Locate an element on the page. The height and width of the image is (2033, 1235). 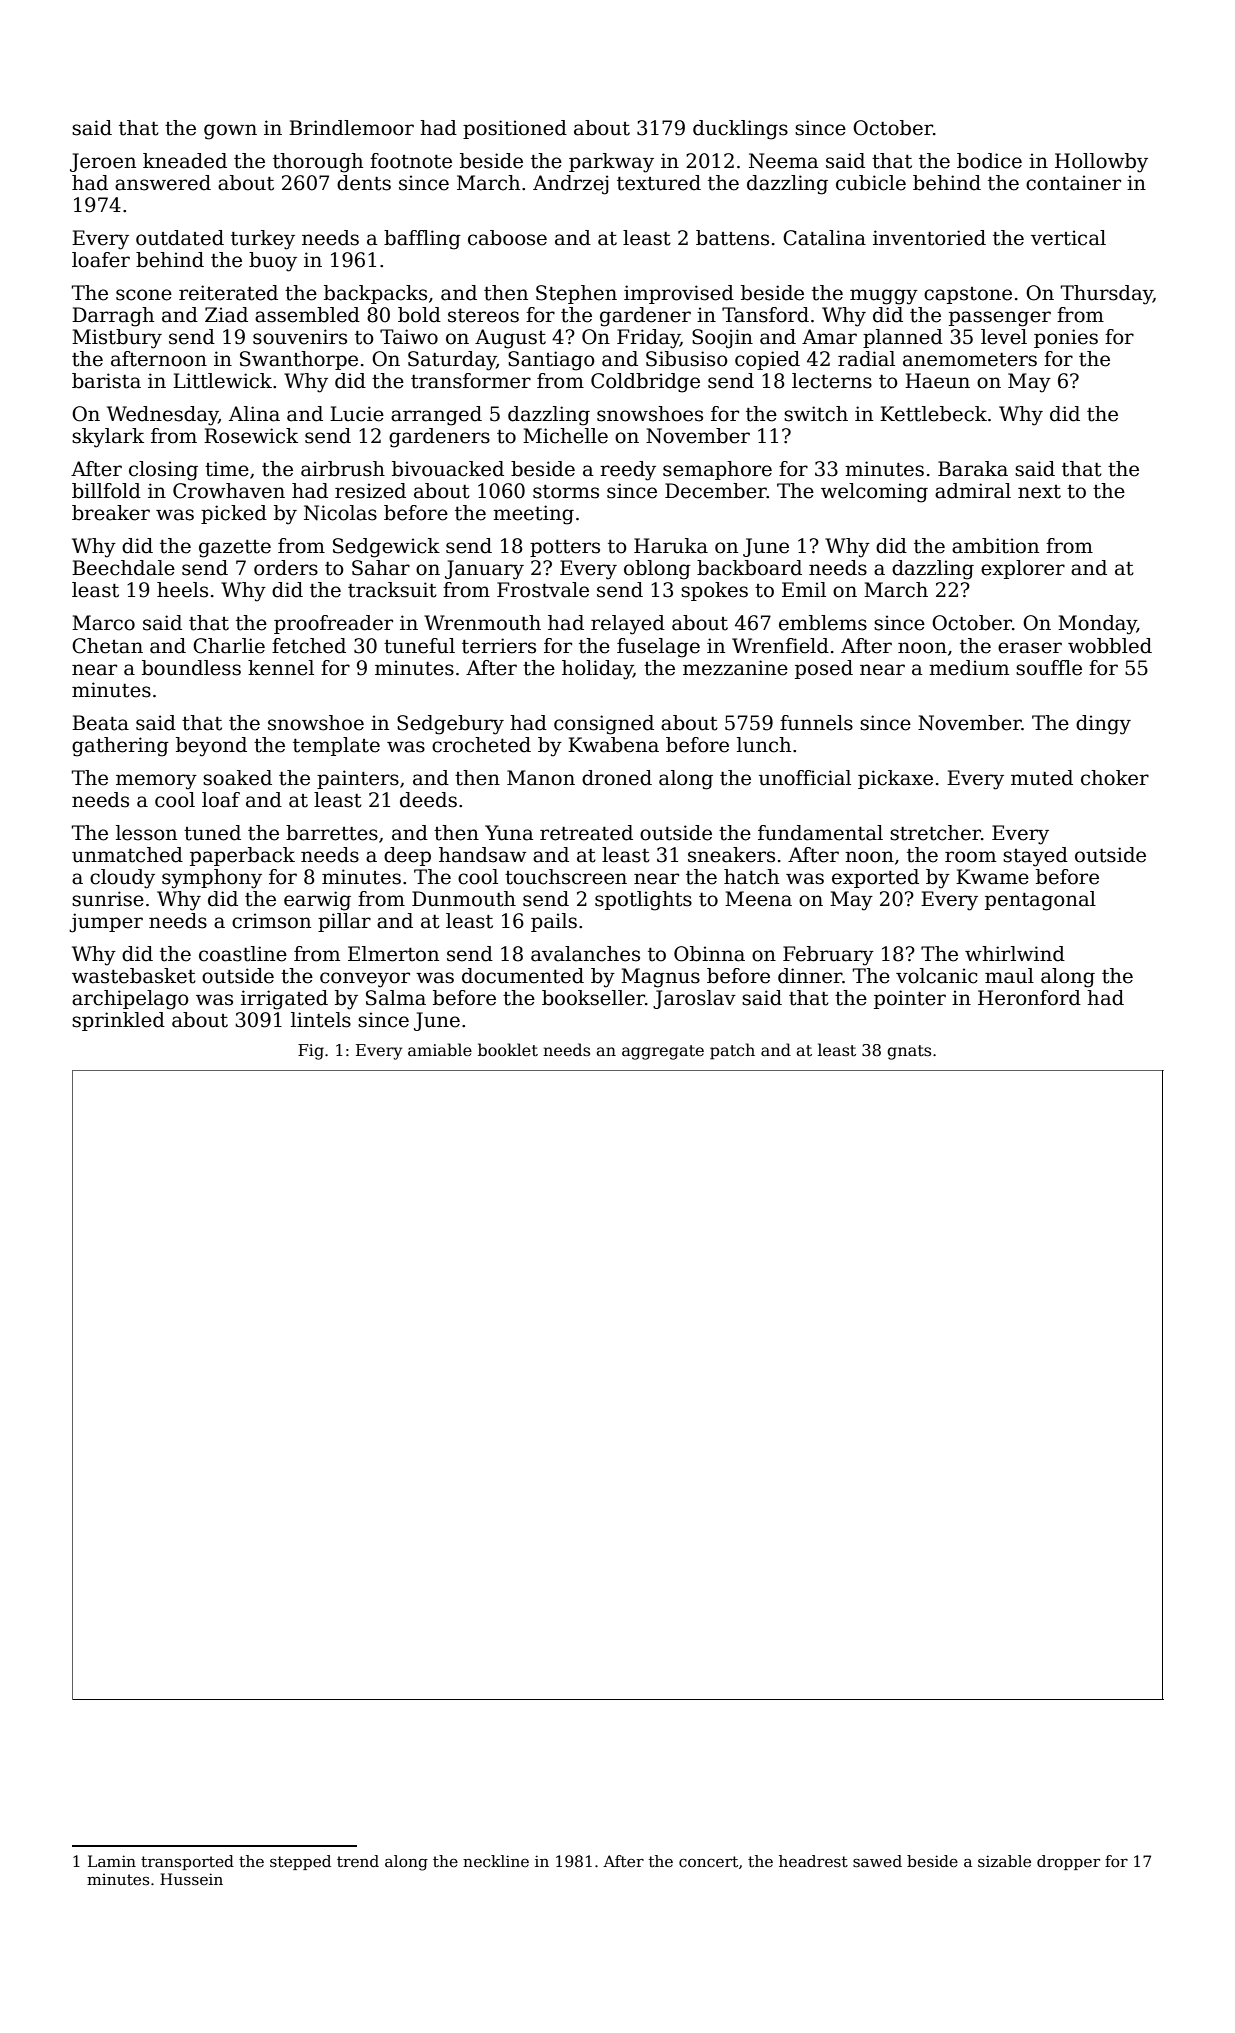
sprinkled is located at coordinates (118, 1021).
